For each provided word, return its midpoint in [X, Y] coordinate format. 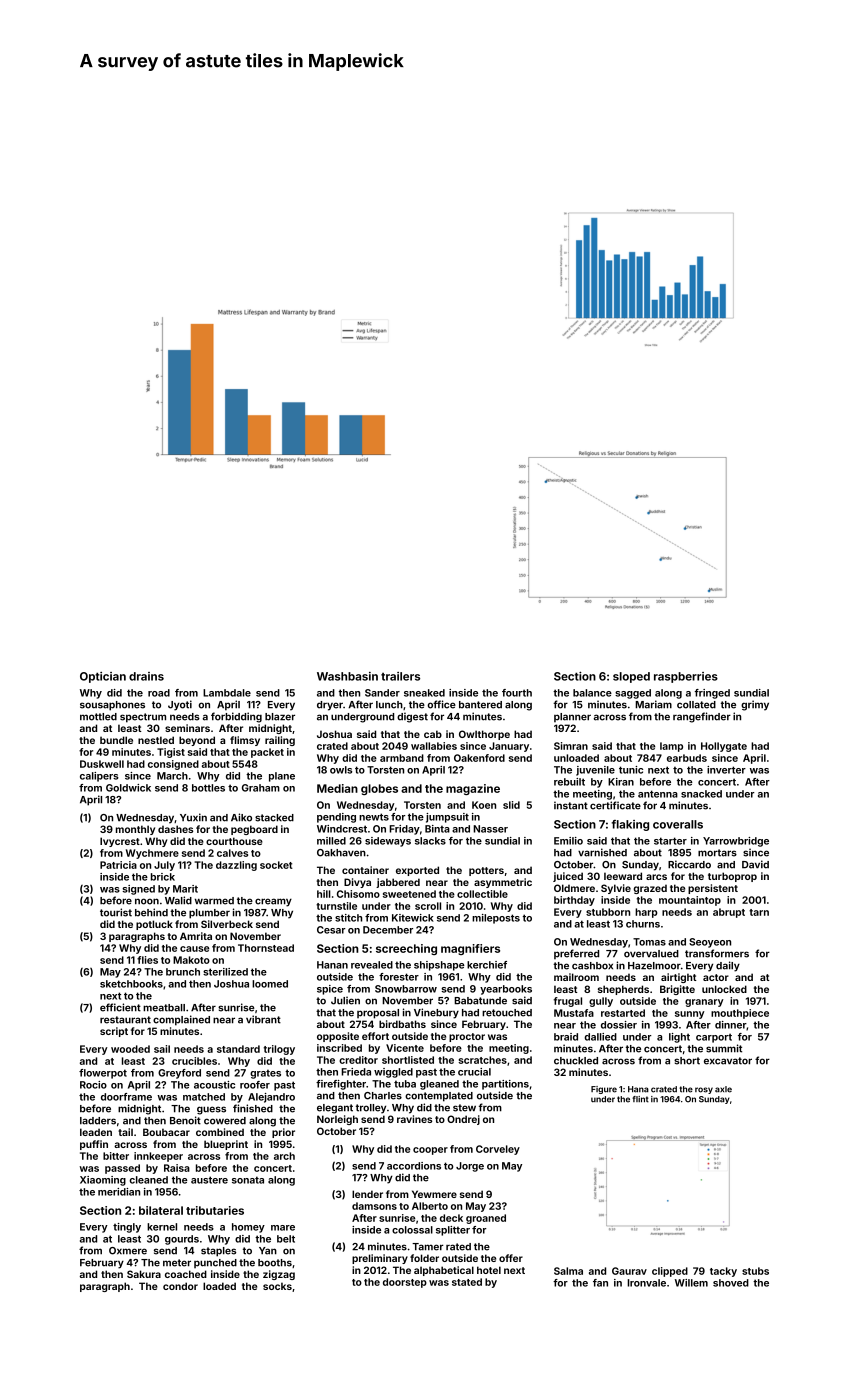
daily [728, 966]
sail [162, 1049]
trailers [400, 676]
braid [566, 1037]
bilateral [161, 1210]
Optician [103, 677]
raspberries [686, 677]
